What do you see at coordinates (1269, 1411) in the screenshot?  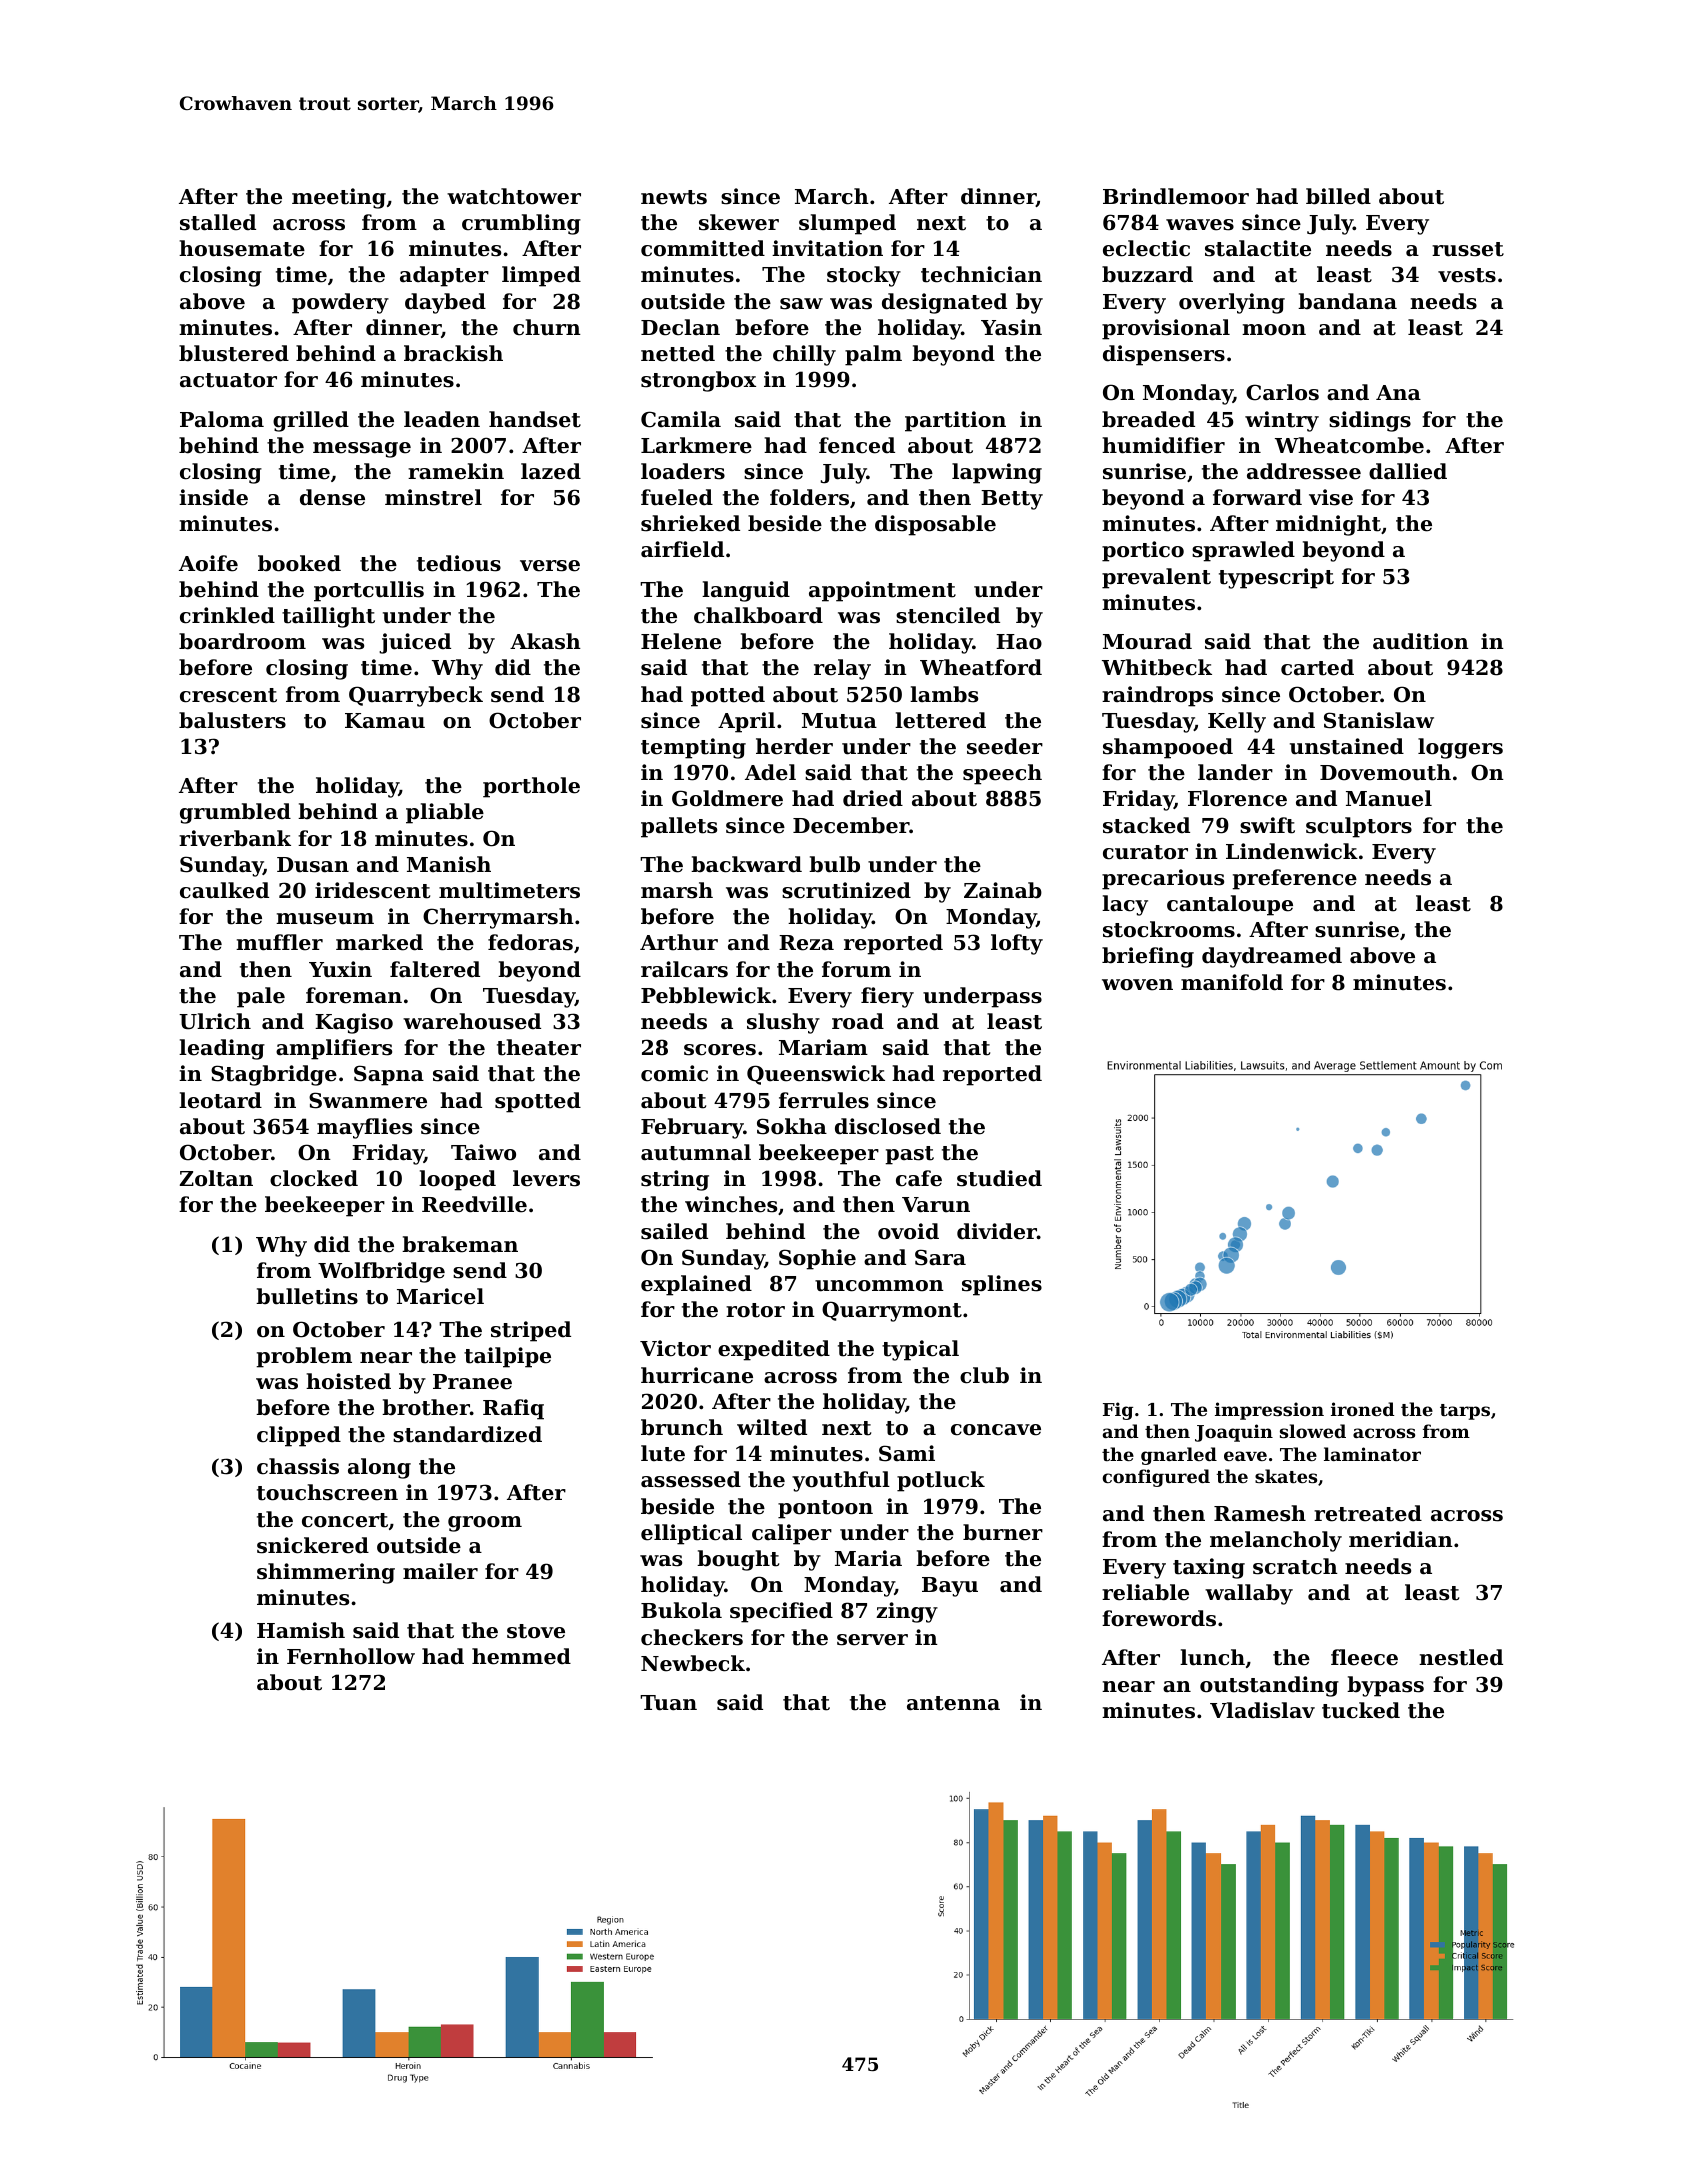 I see `impression` at bounding box center [1269, 1411].
